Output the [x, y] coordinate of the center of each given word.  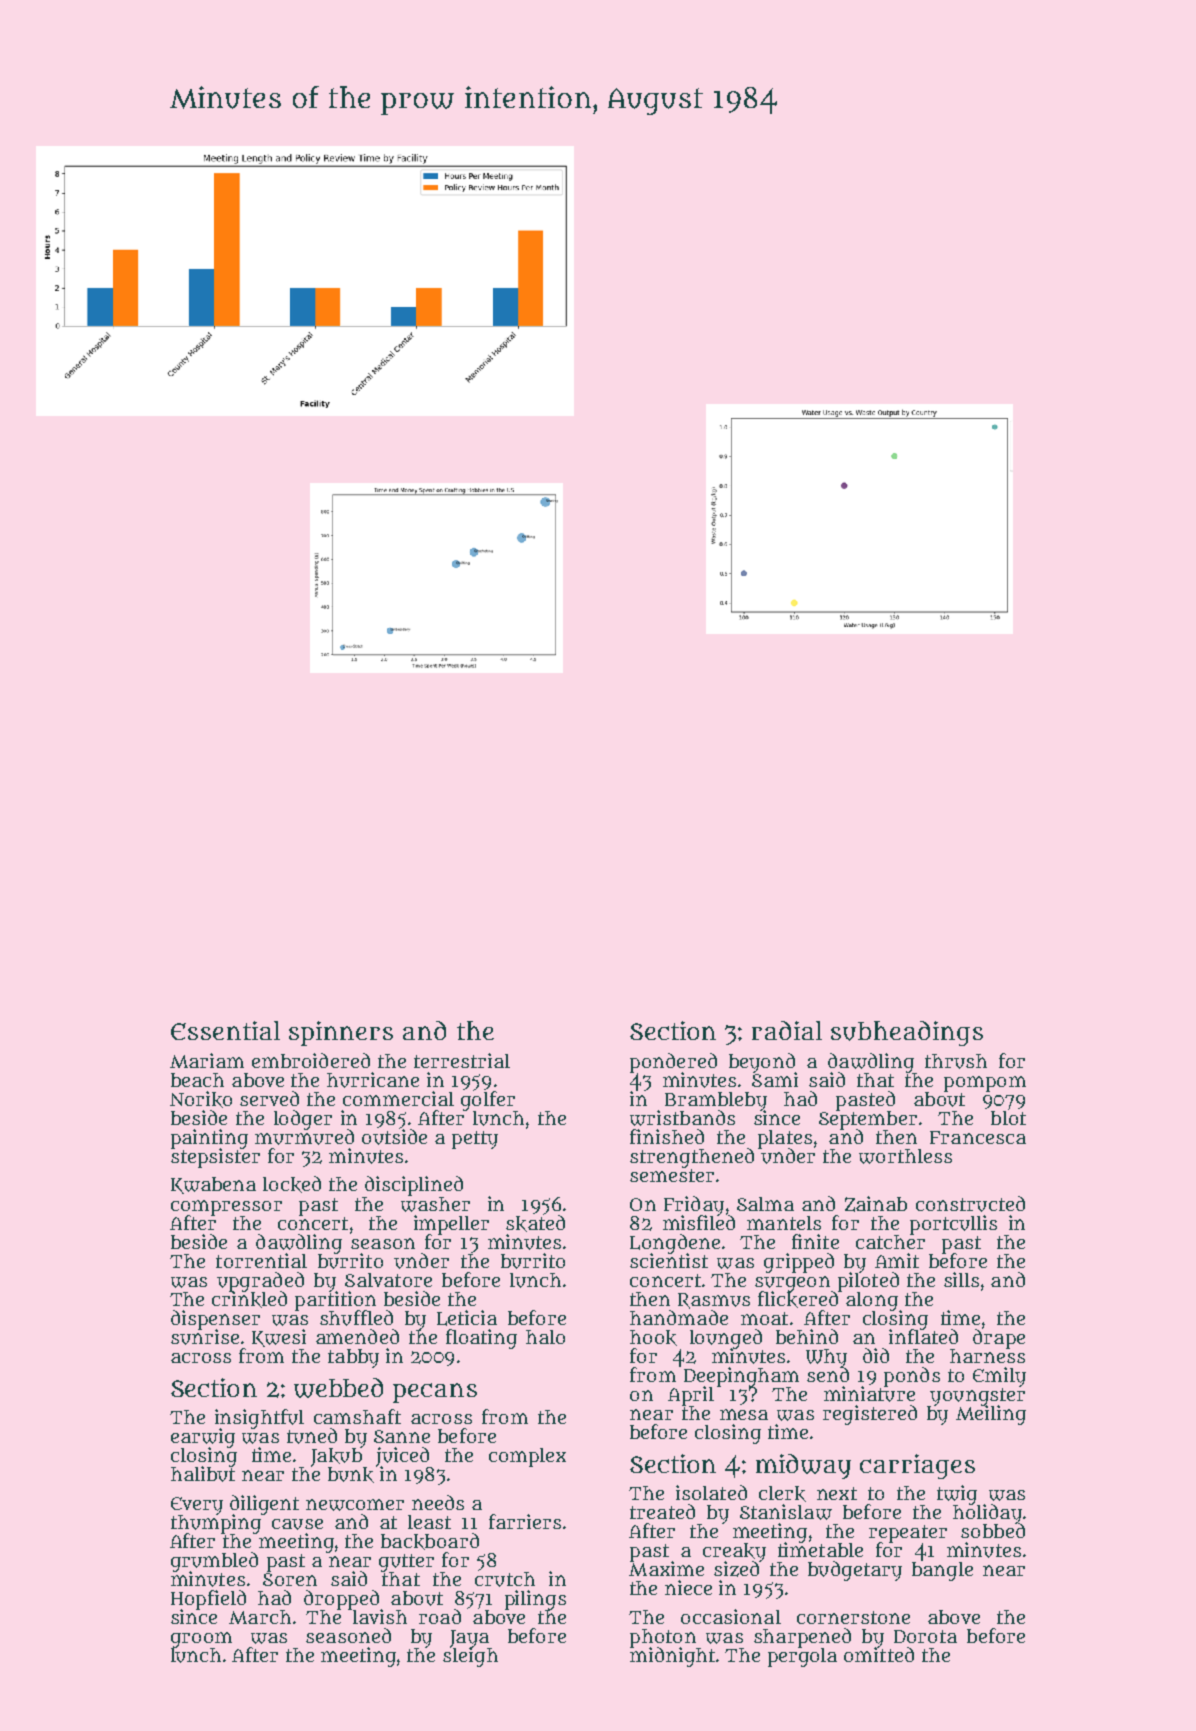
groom [201, 1640]
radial [787, 1030]
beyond [762, 1062]
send [828, 1374]
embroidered [311, 1060]
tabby [353, 1358]
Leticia [467, 1318]
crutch [505, 1579]
